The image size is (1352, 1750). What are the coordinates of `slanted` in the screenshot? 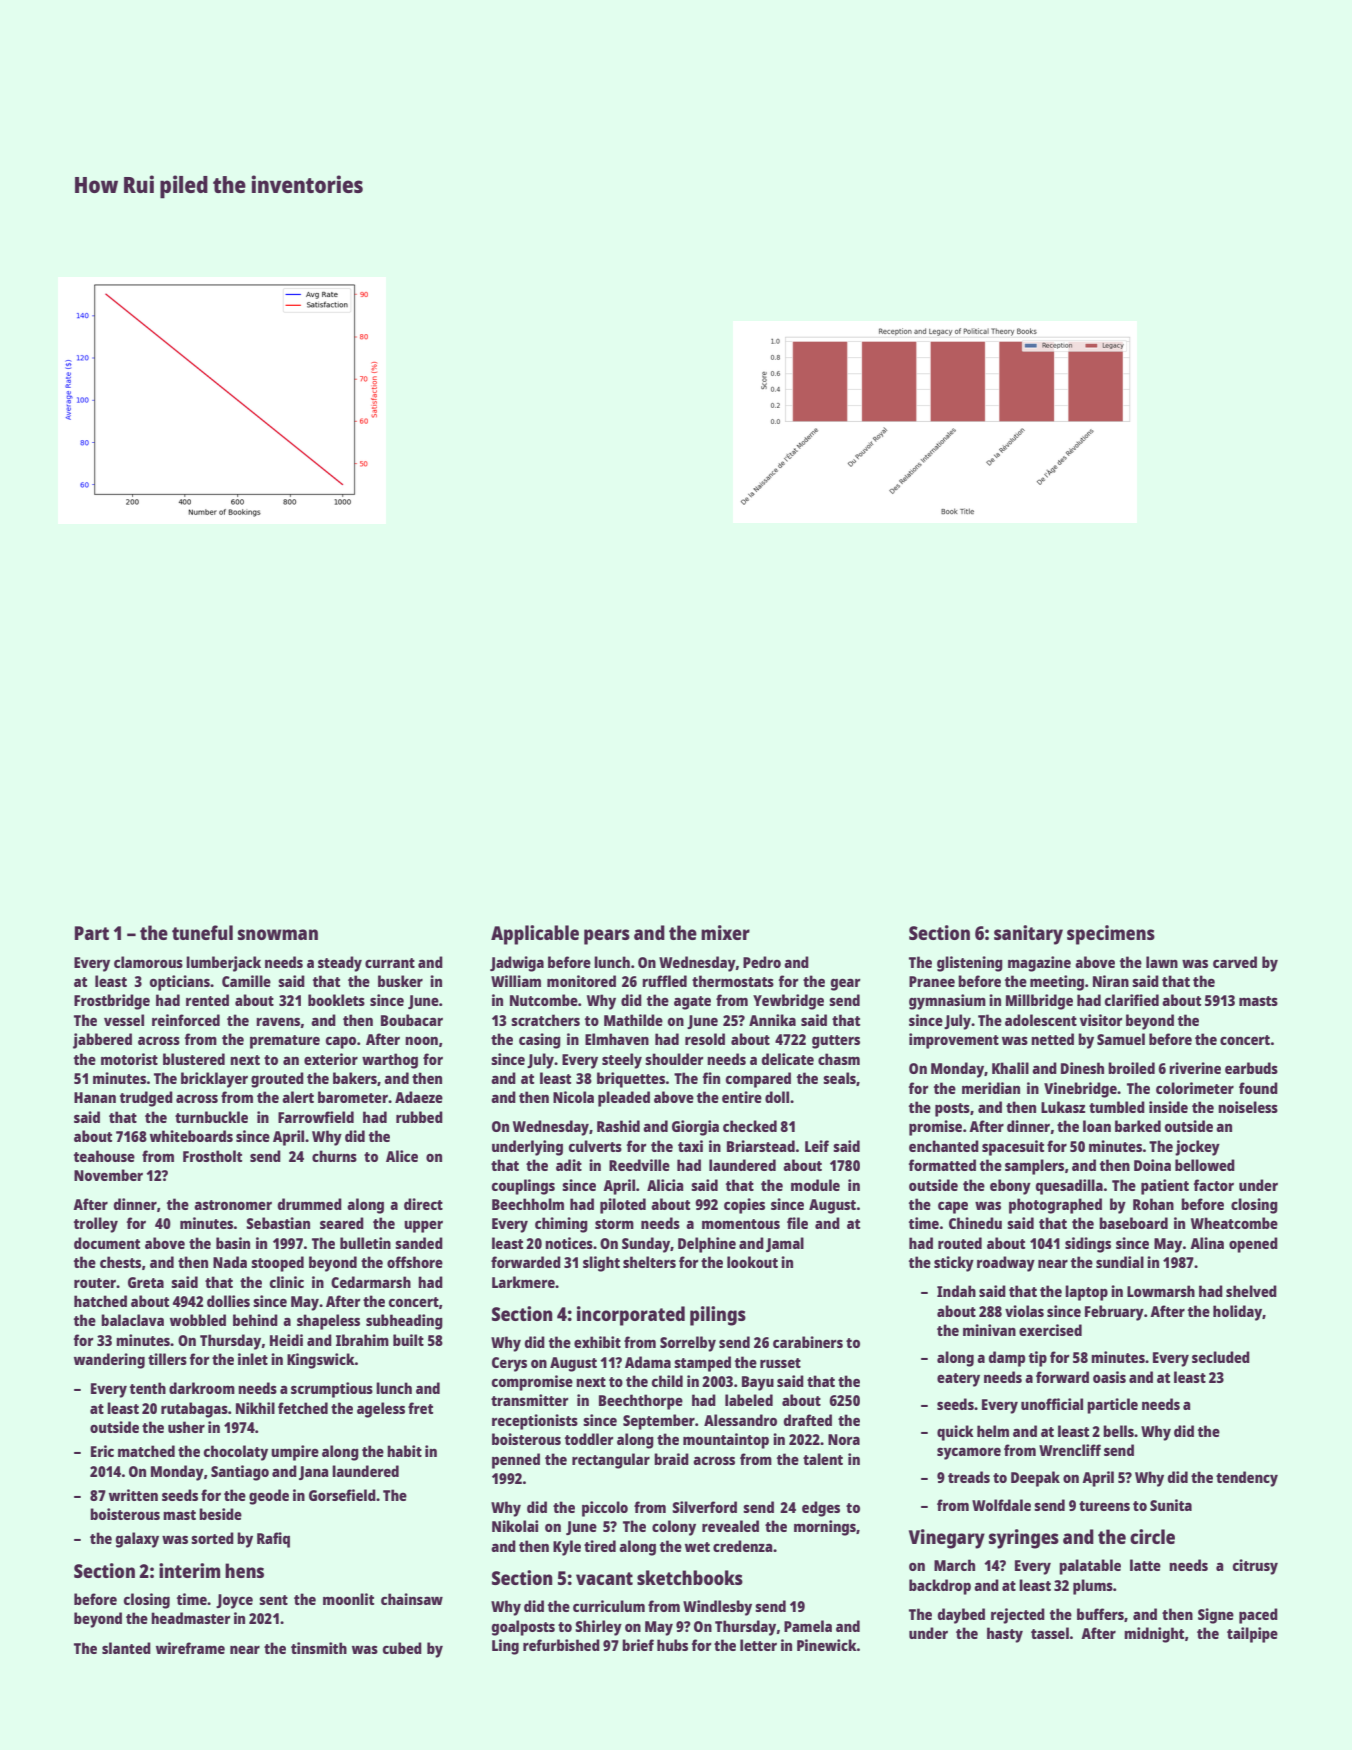 It's located at (126, 1648).
